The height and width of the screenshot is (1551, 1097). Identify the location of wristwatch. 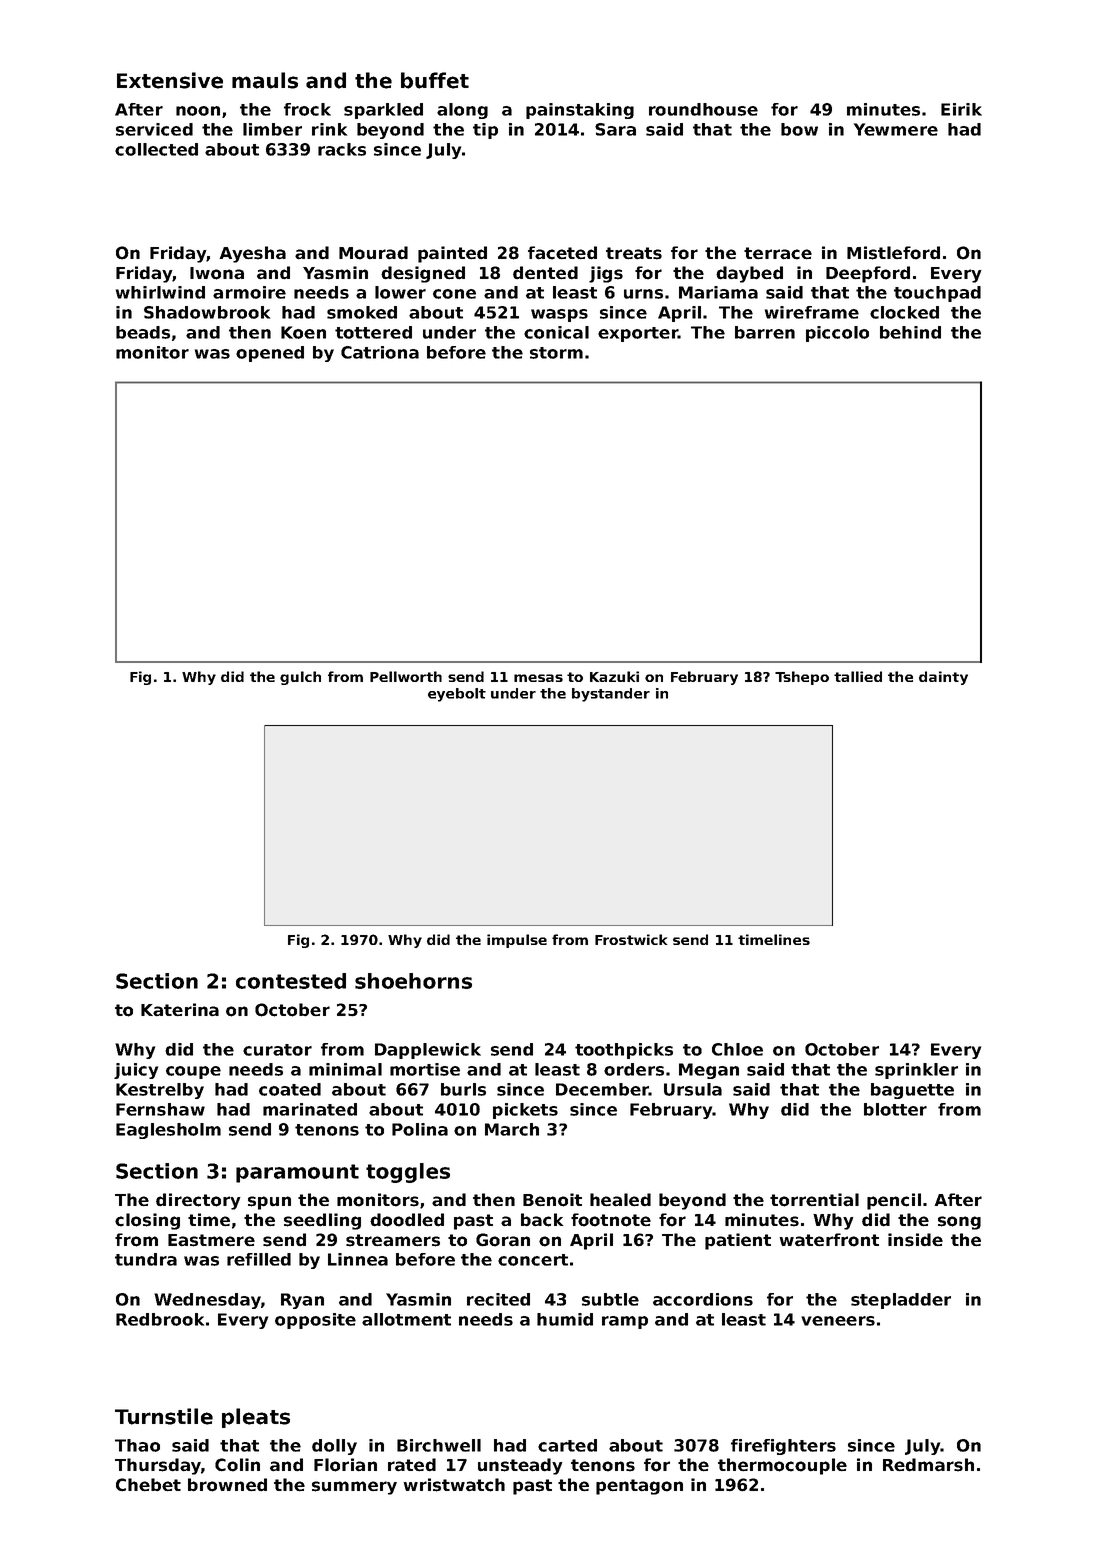
(454, 1485).
